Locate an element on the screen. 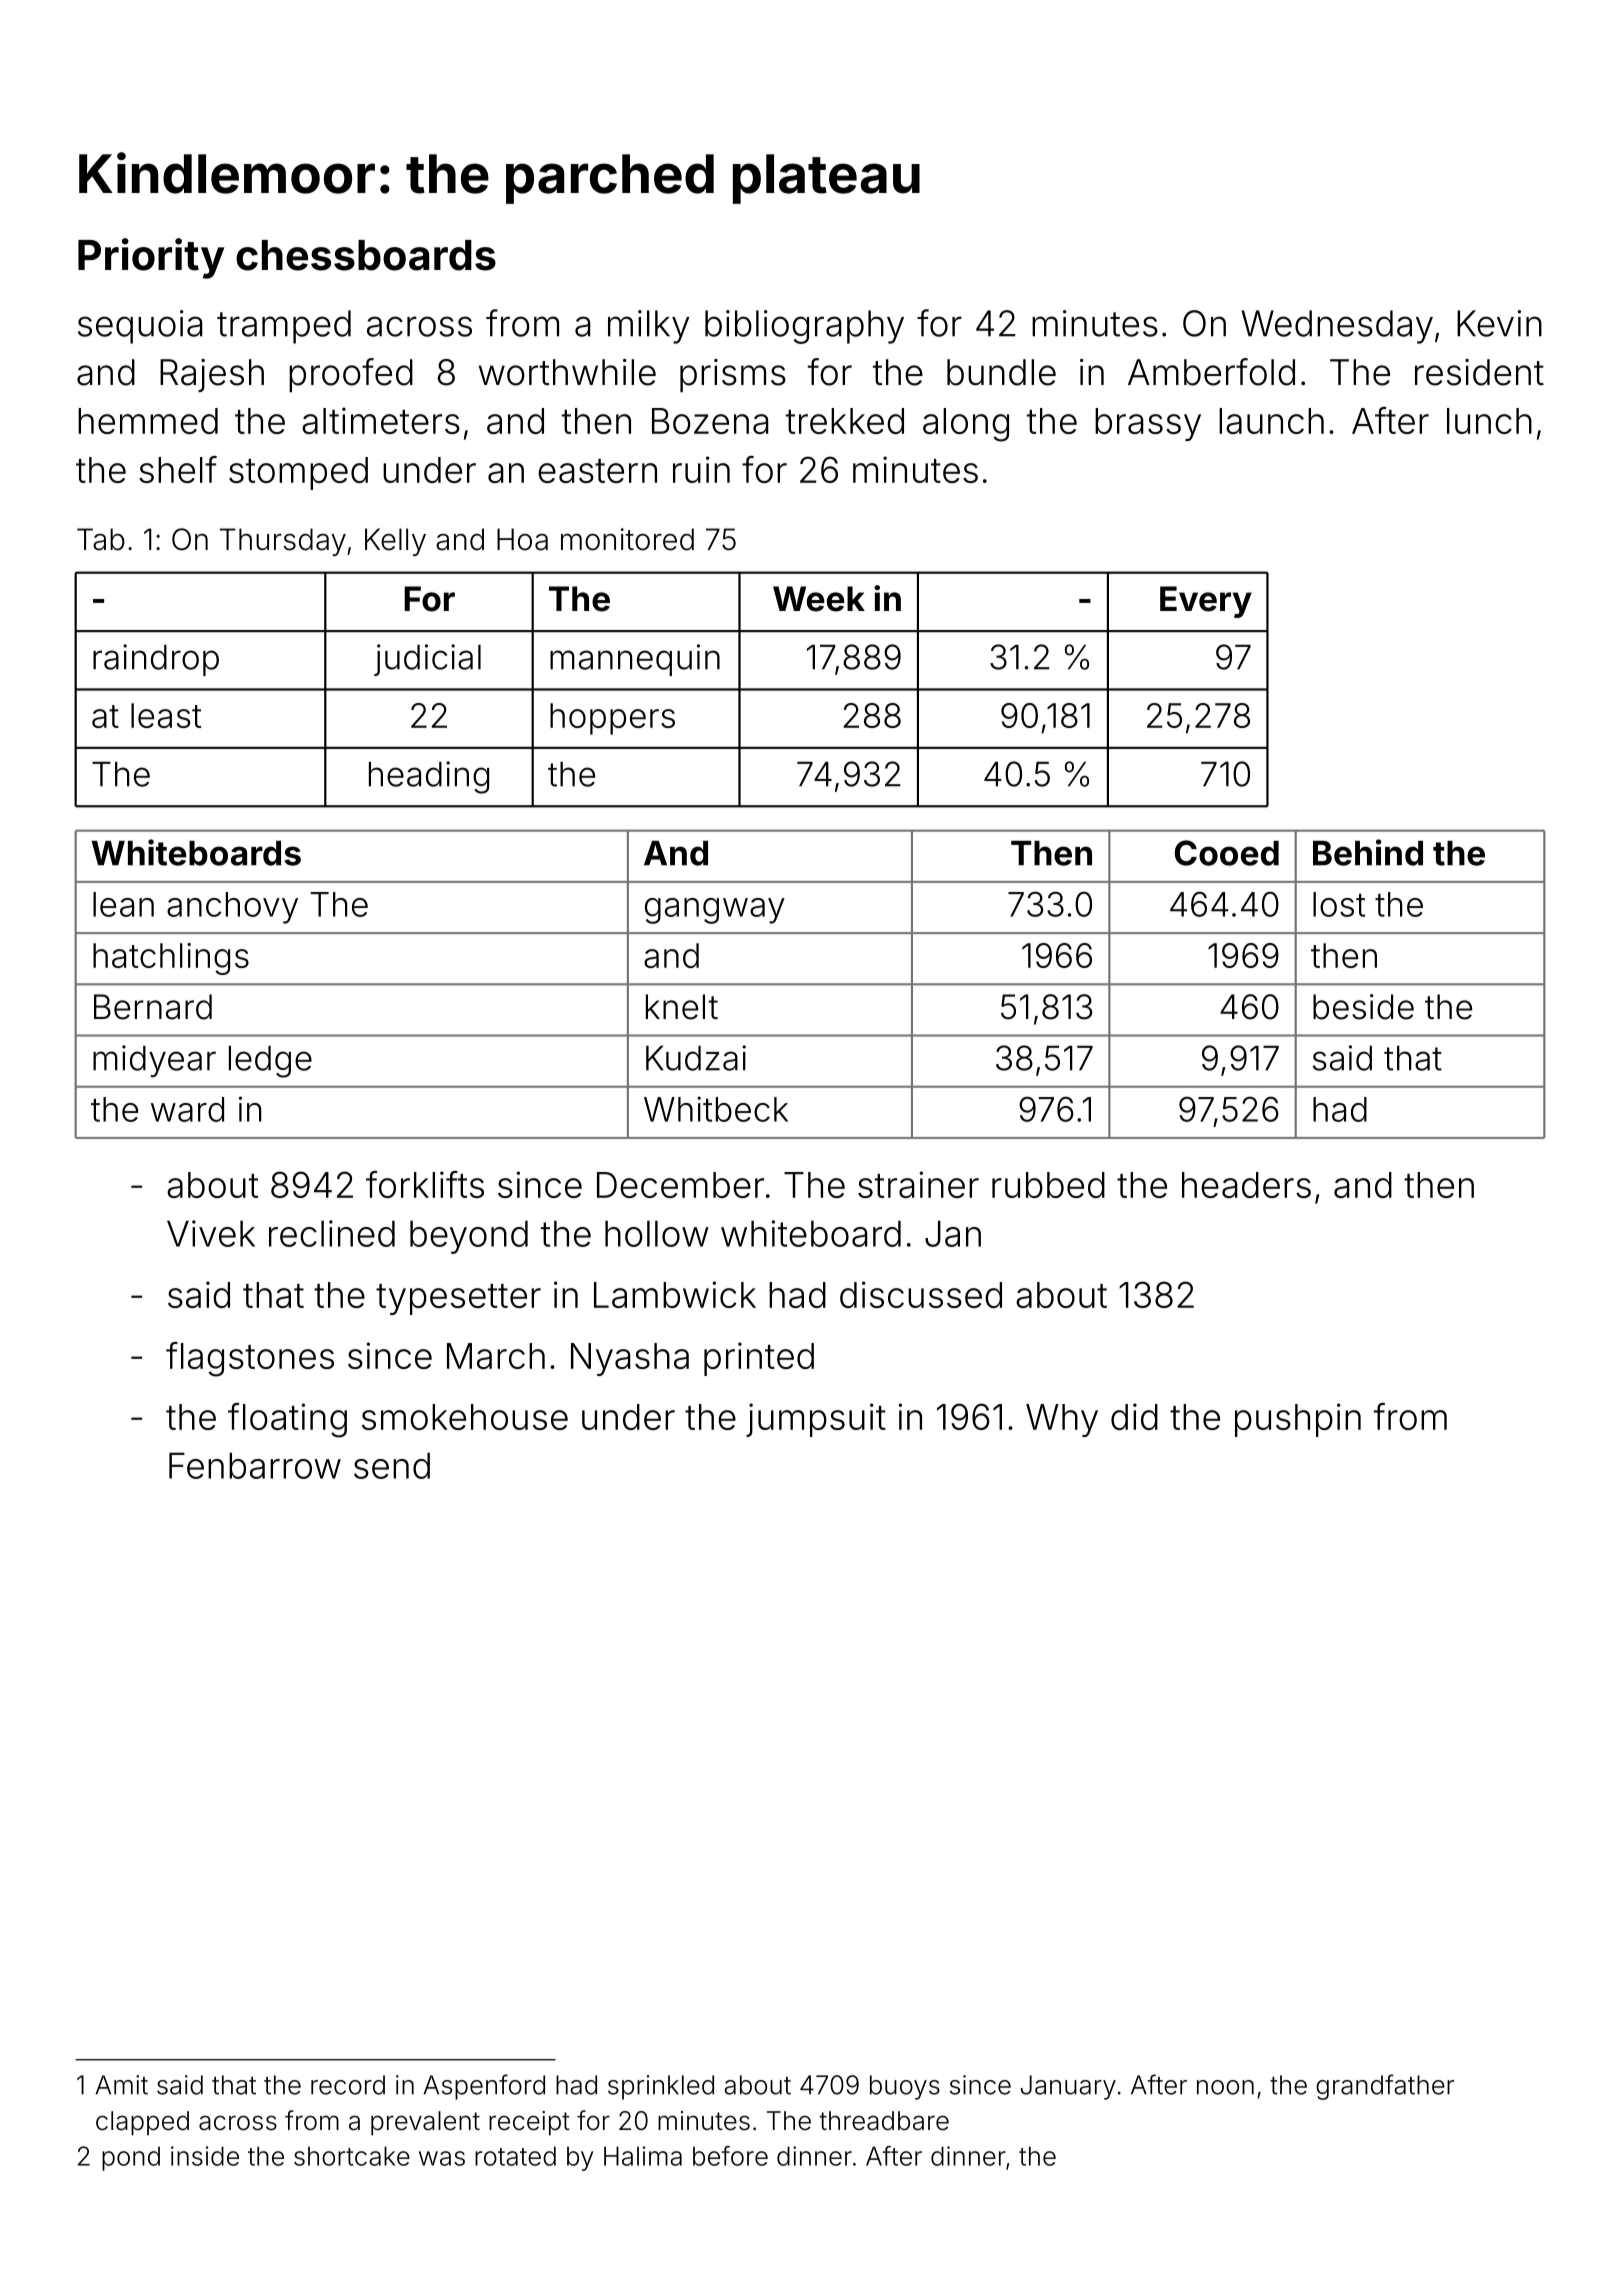  bundle is located at coordinates (1001, 372).
